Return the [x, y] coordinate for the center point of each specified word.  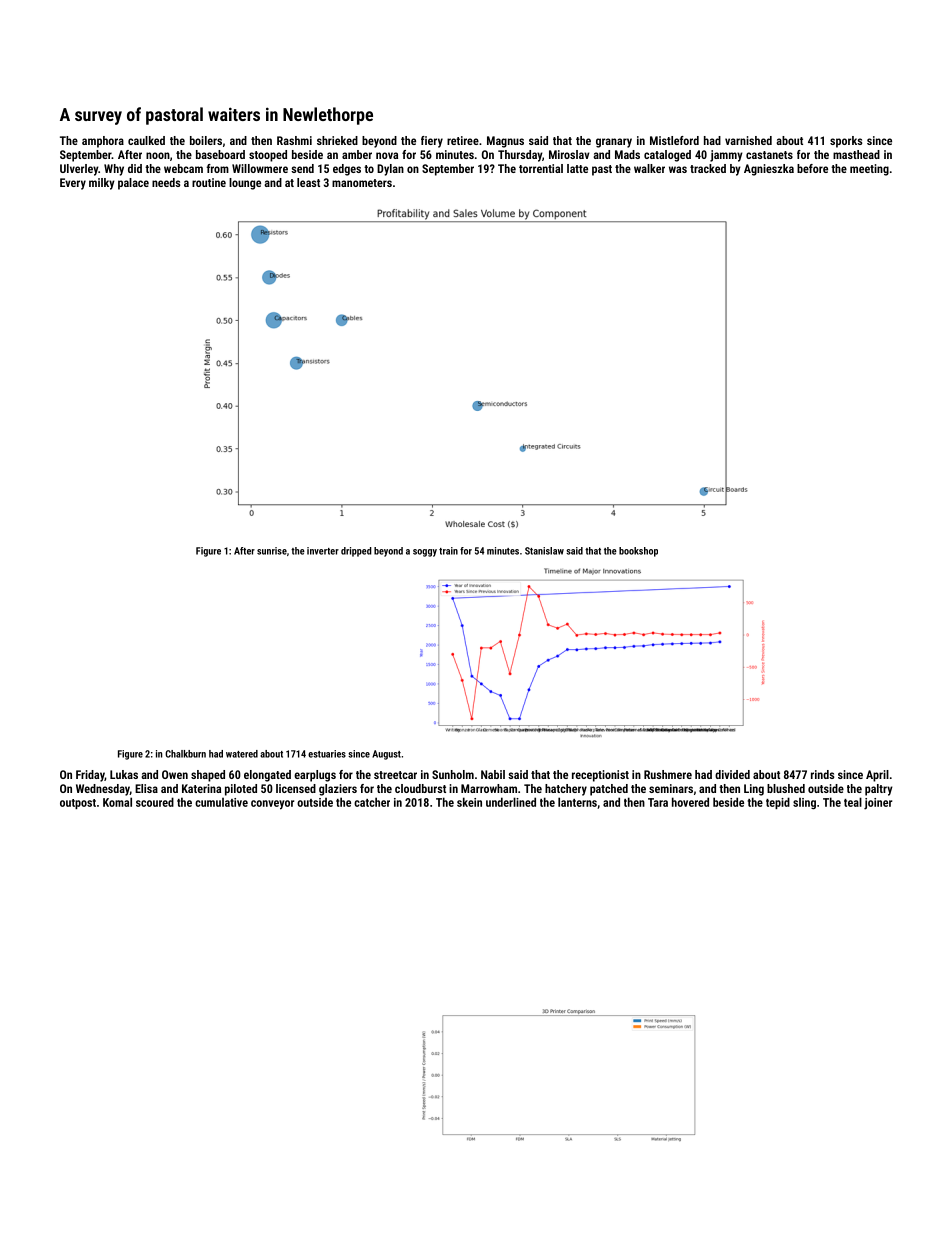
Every [73, 184]
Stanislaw [544, 551]
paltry [879, 790]
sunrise [272, 551]
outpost [78, 804]
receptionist [600, 776]
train [448, 551]
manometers [362, 183]
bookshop [638, 552]
